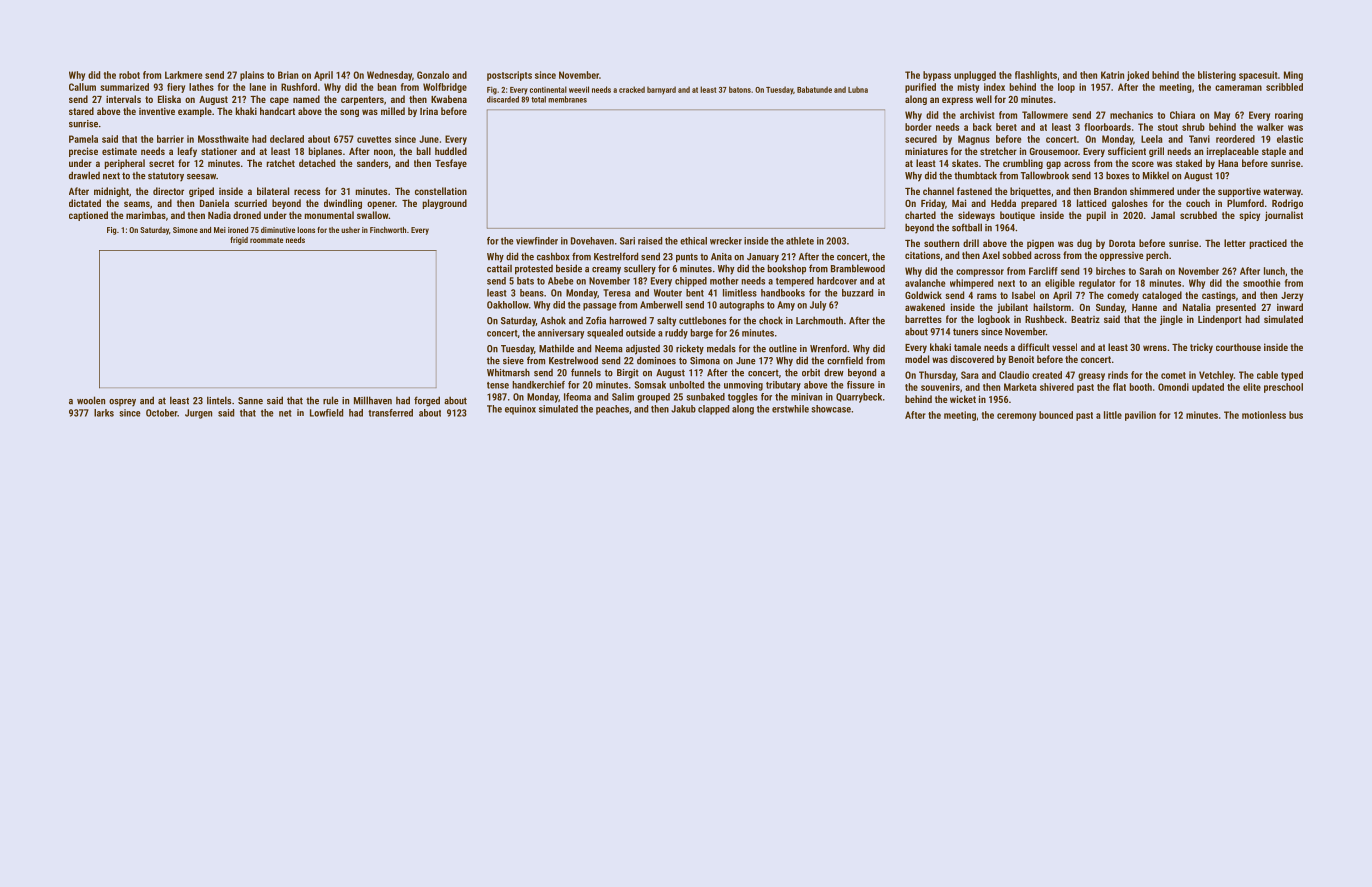 The image size is (1372, 887). Describe the element at coordinates (724, 281) in the screenshot. I see `mother` at that location.
